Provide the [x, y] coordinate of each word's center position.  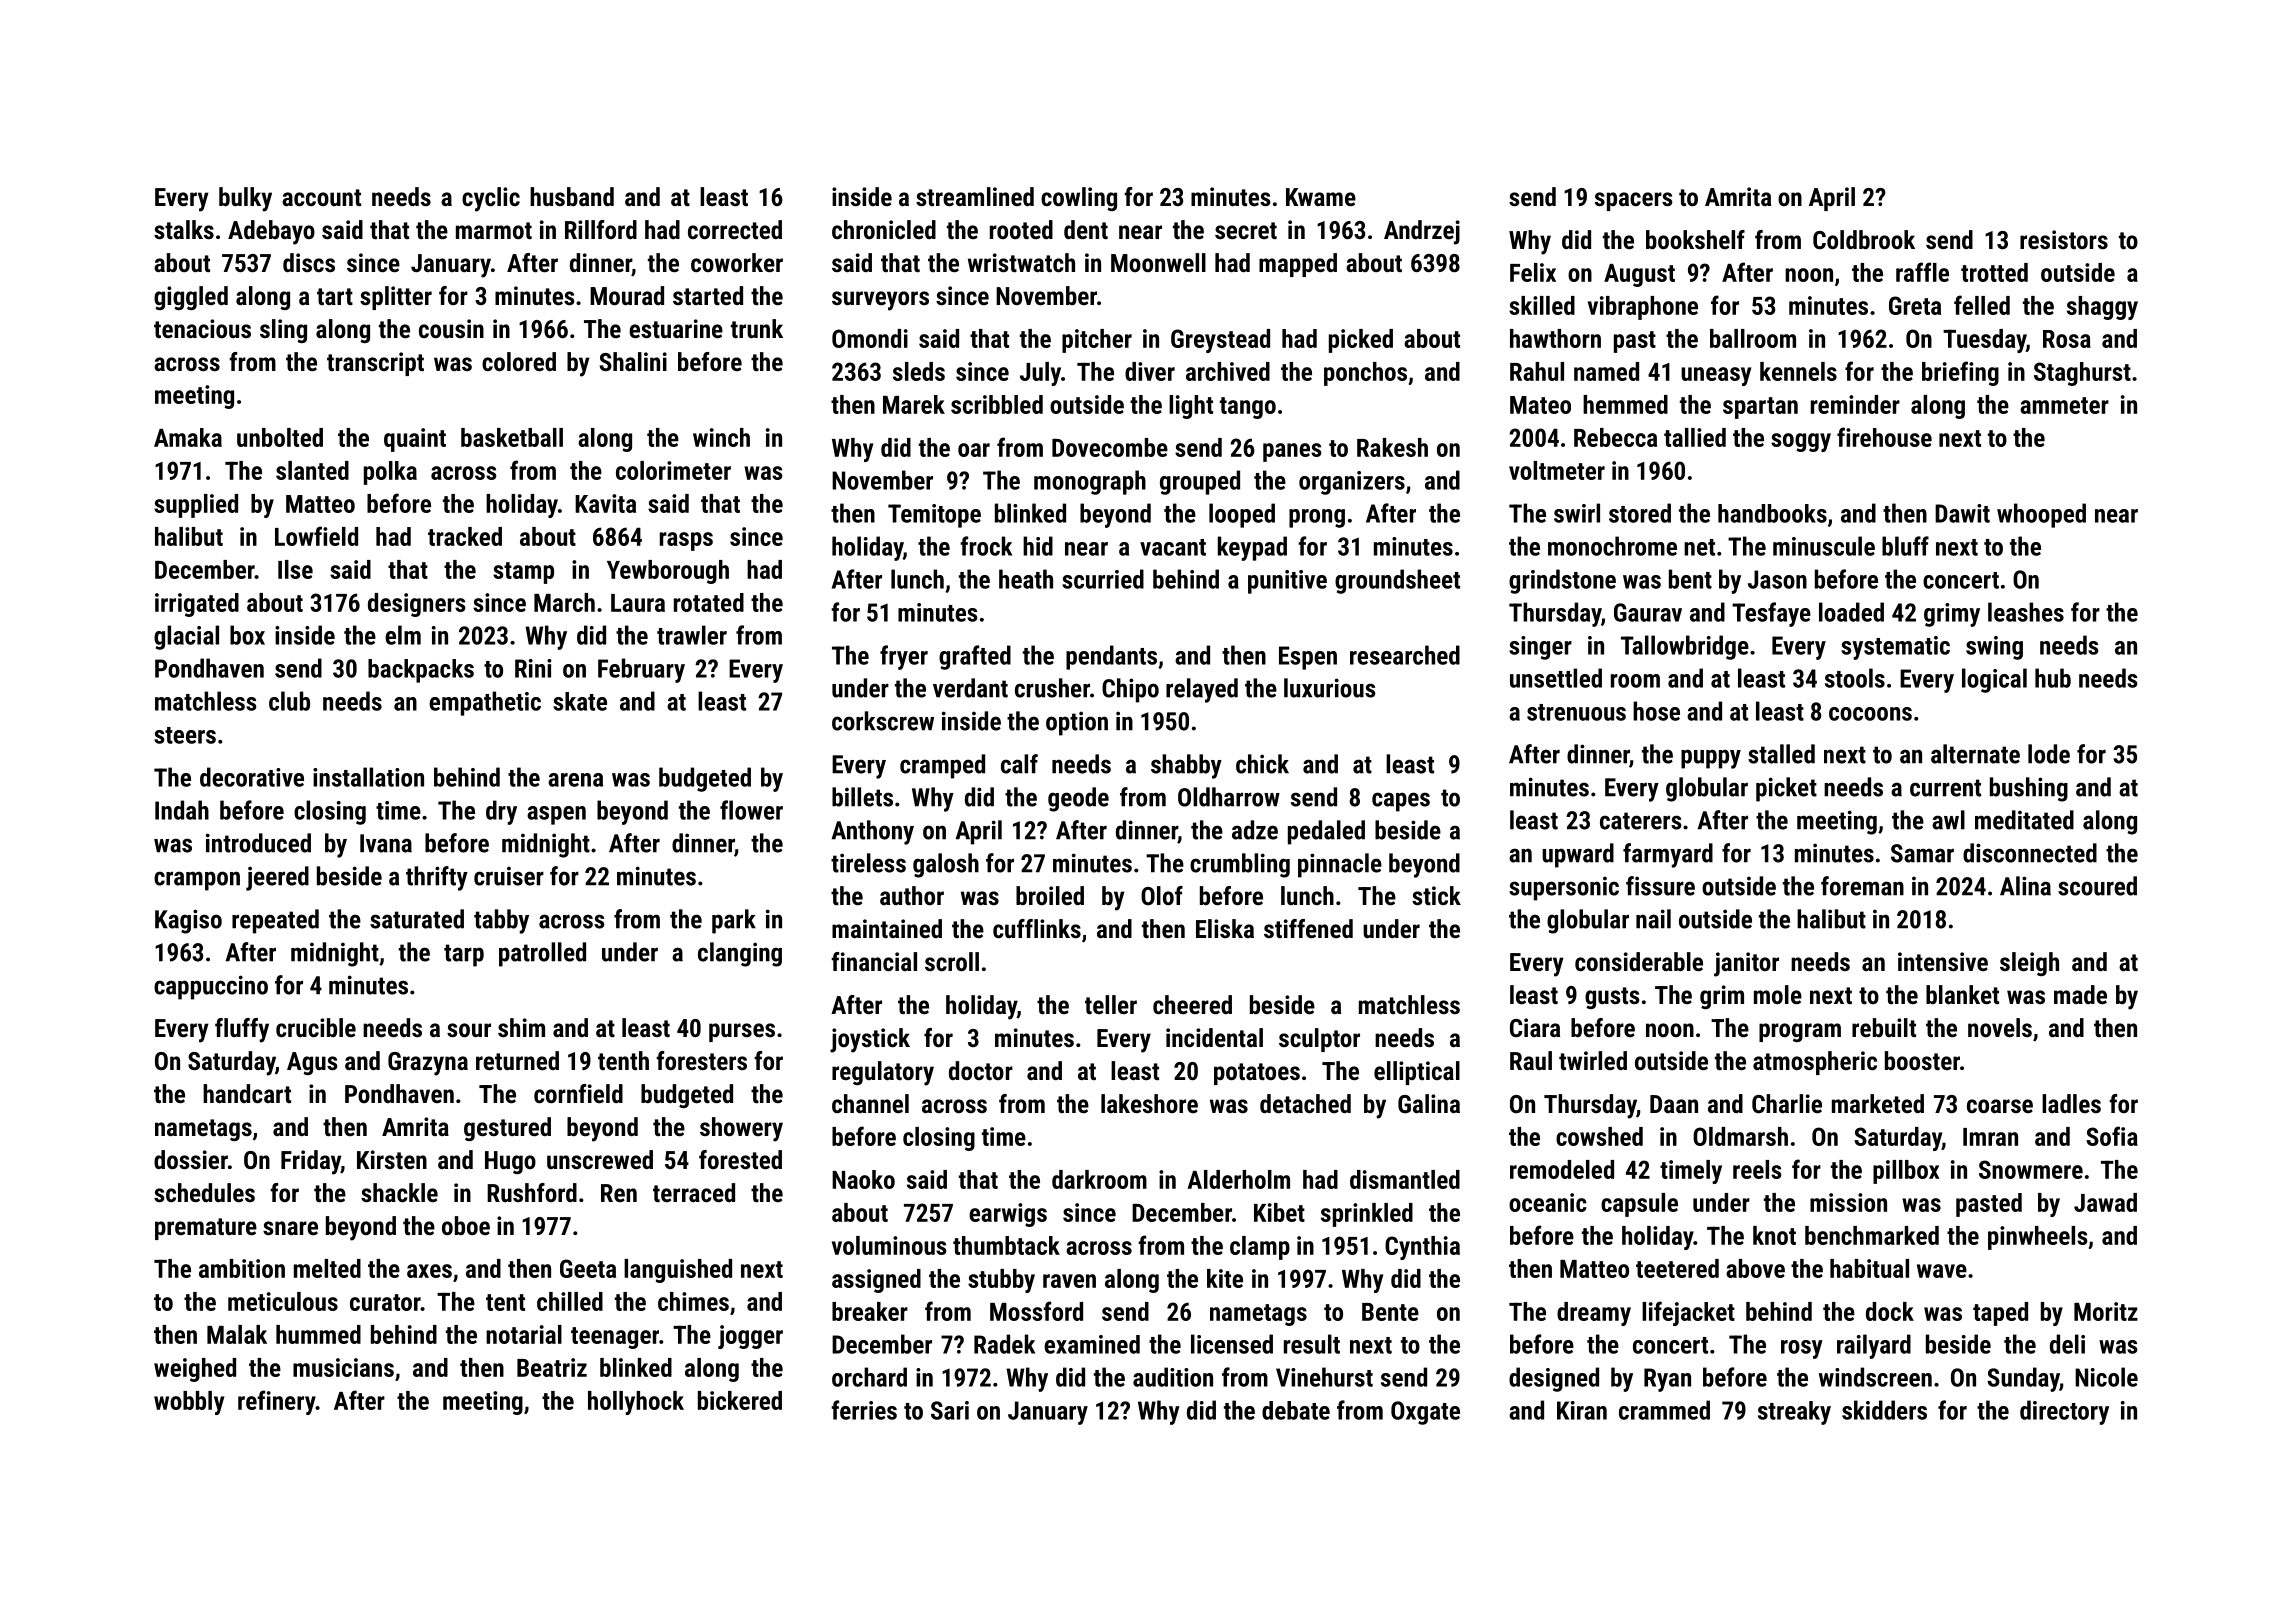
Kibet [1279, 1212]
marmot [494, 230]
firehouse [1884, 437]
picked [1361, 341]
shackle [399, 1192]
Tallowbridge [1685, 647]
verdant [970, 688]
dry [501, 812]
